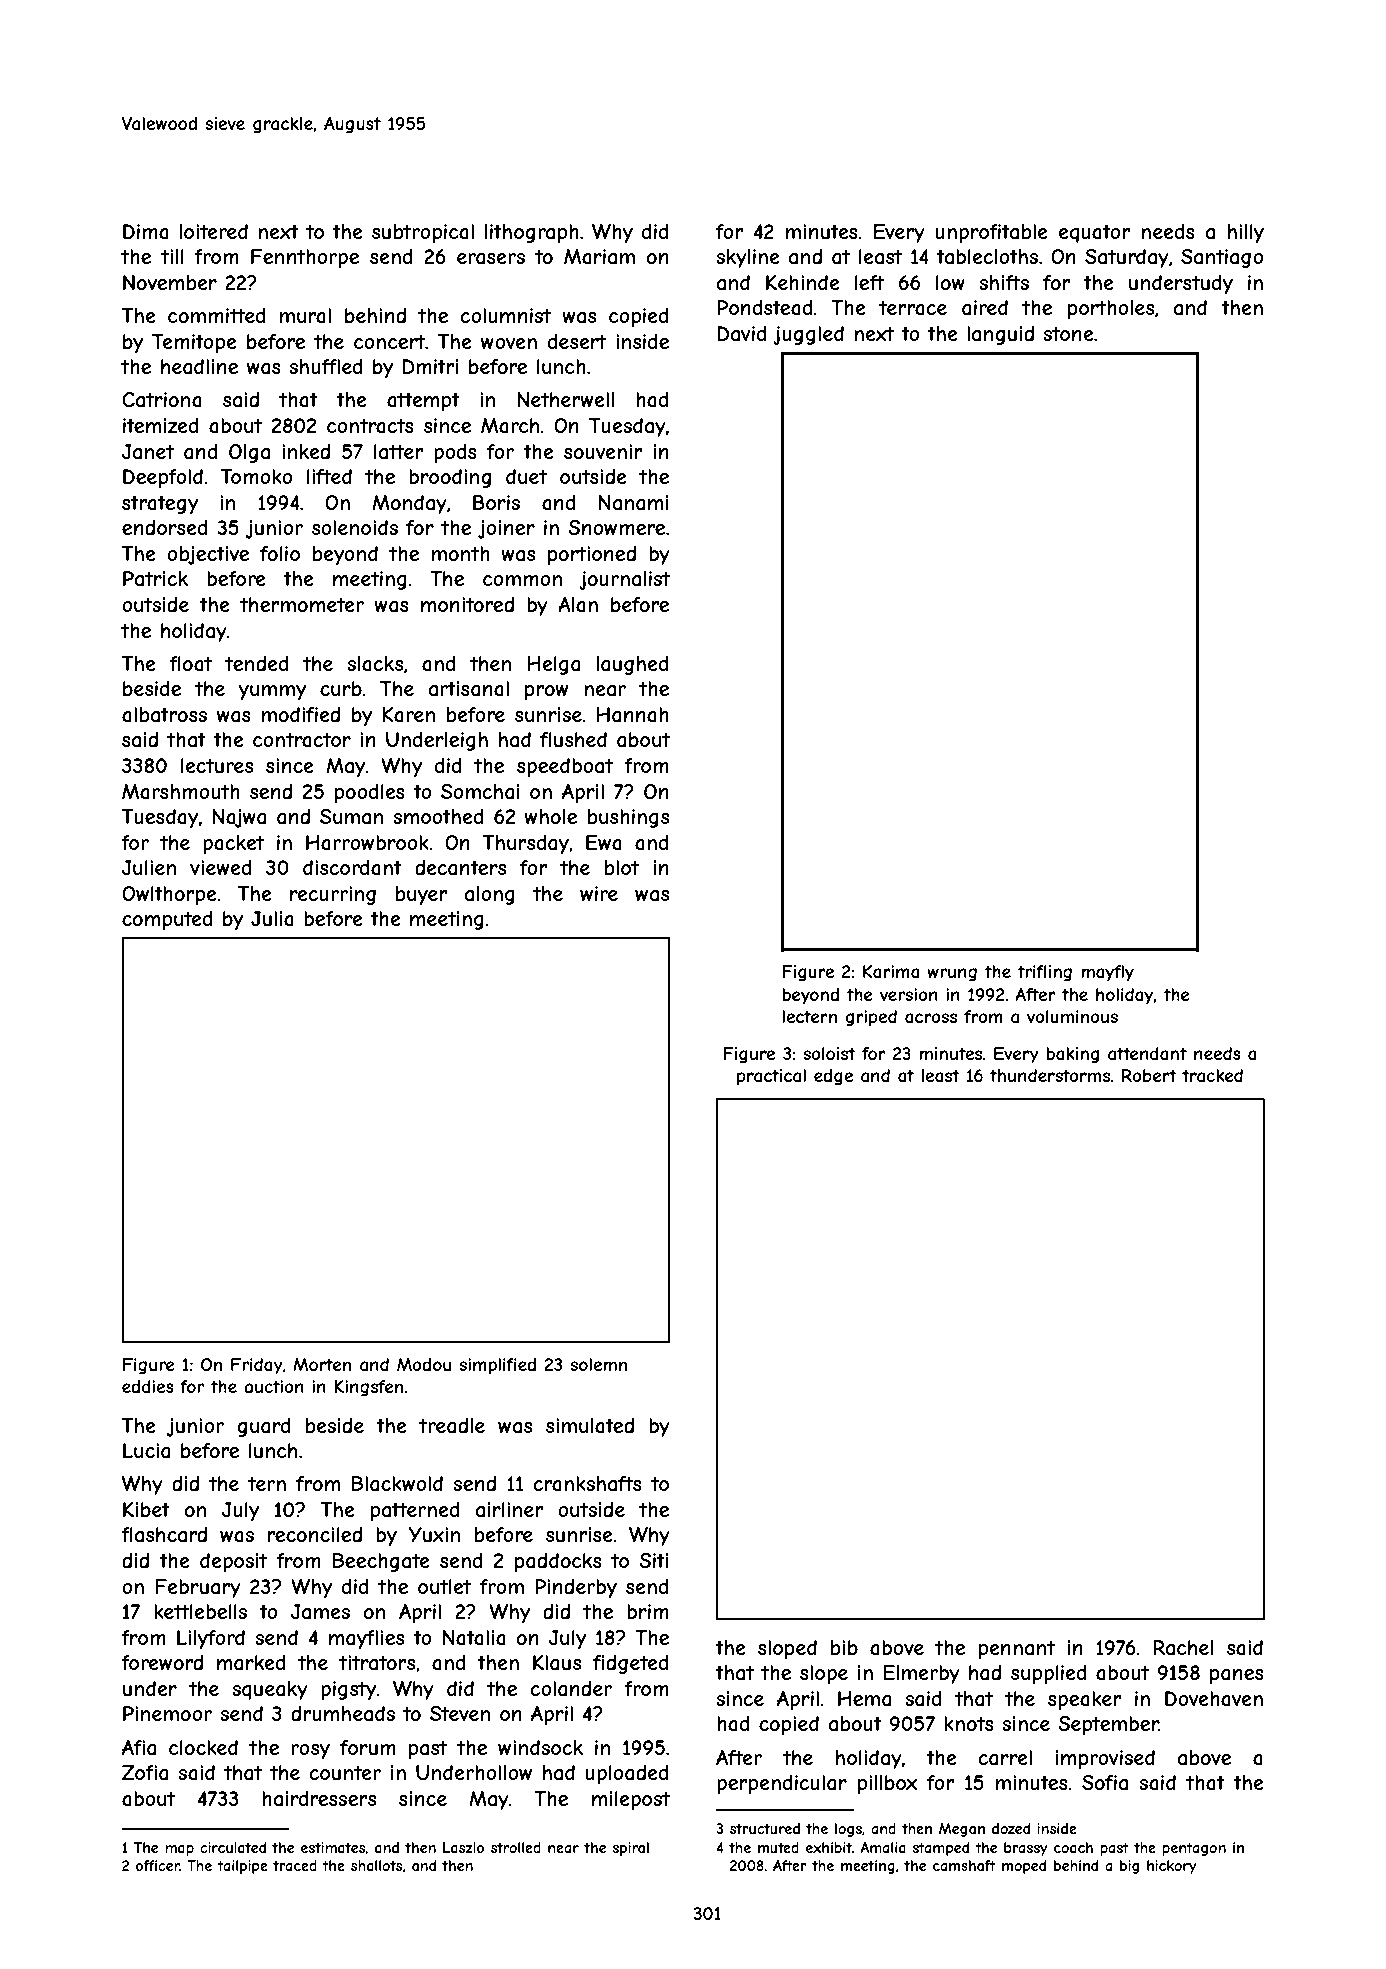  What do you see at coordinates (748, 258) in the screenshot?
I see `skyline` at bounding box center [748, 258].
